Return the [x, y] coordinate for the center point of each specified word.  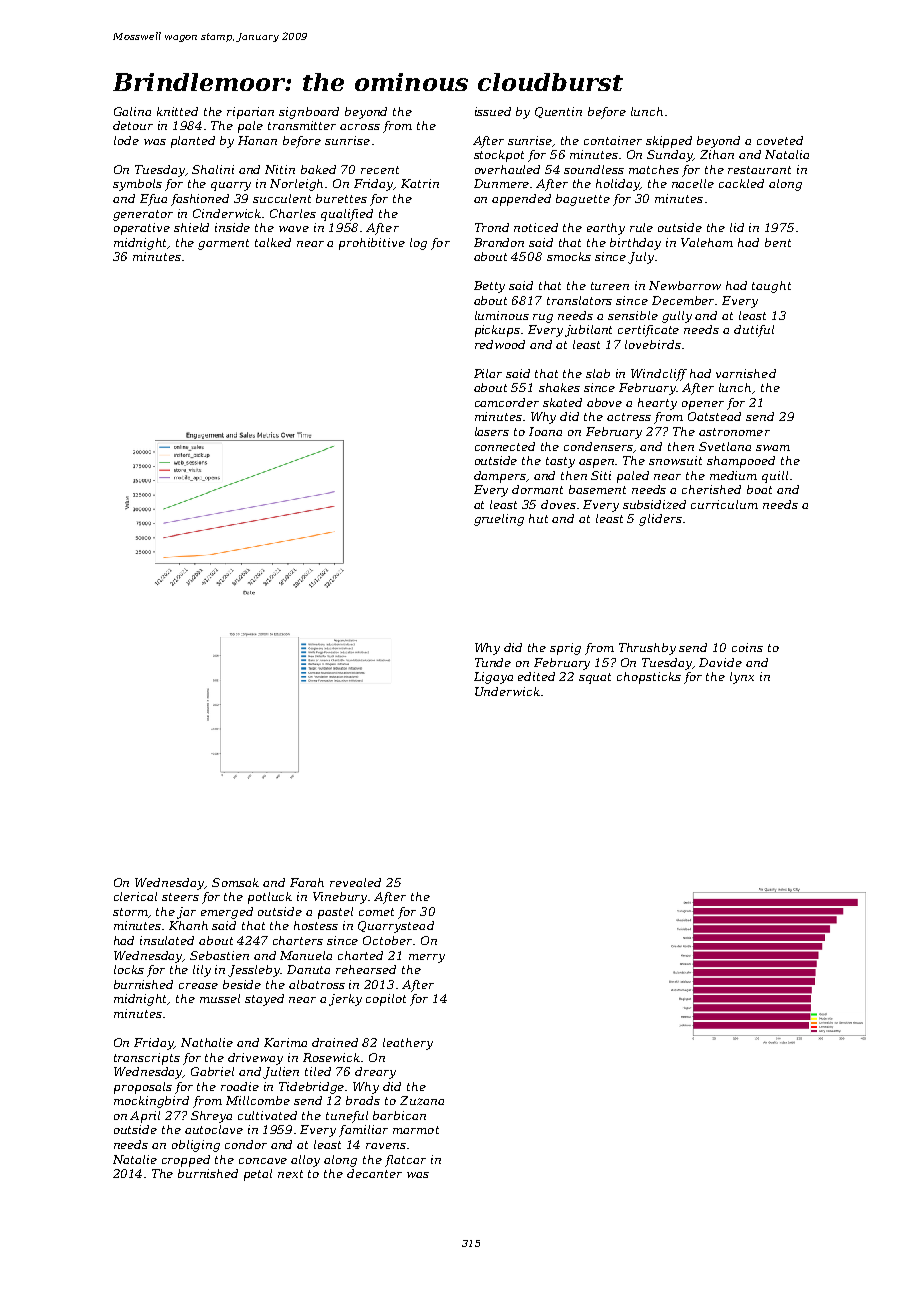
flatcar [405, 1161]
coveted [780, 140]
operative [142, 229]
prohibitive [372, 244]
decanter [374, 1173]
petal [258, 1175]
